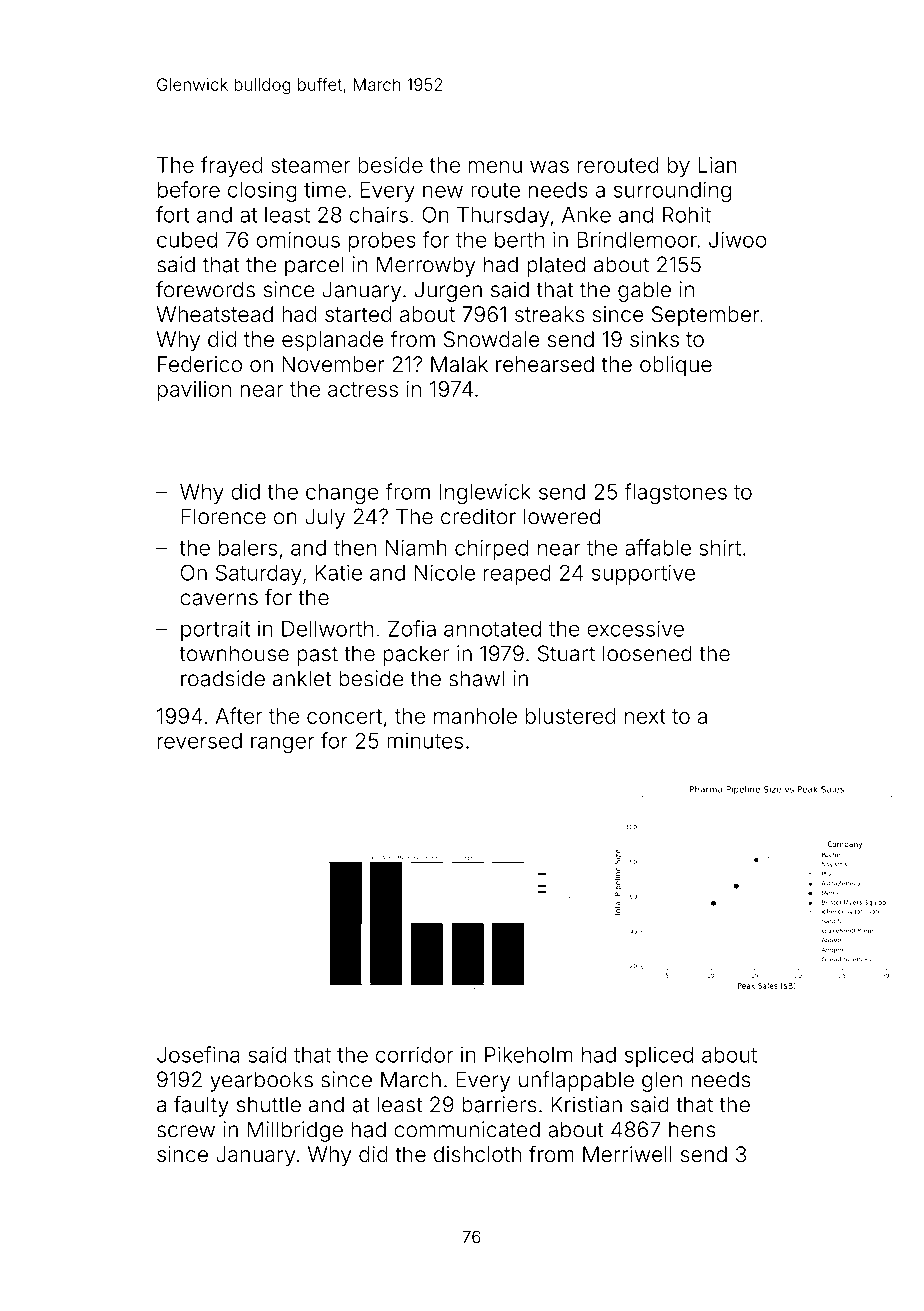 The image size is (924, 1311). Describe the element at coordinates (692, 1129) in the screenshot. I see `hens` at that location.
